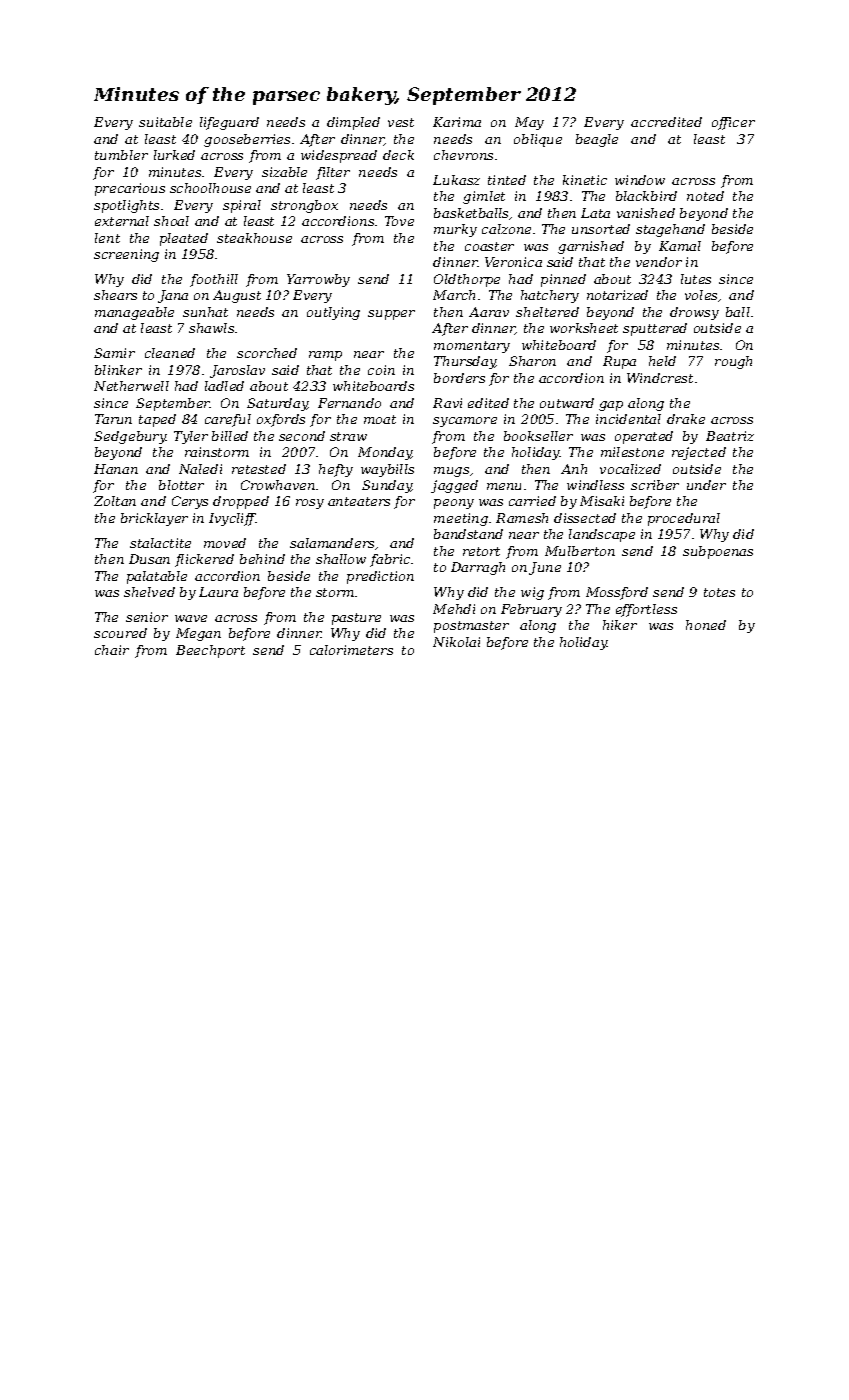 The height and width of the page is (1400, 849). I want to click on March, so click(454, 295).
